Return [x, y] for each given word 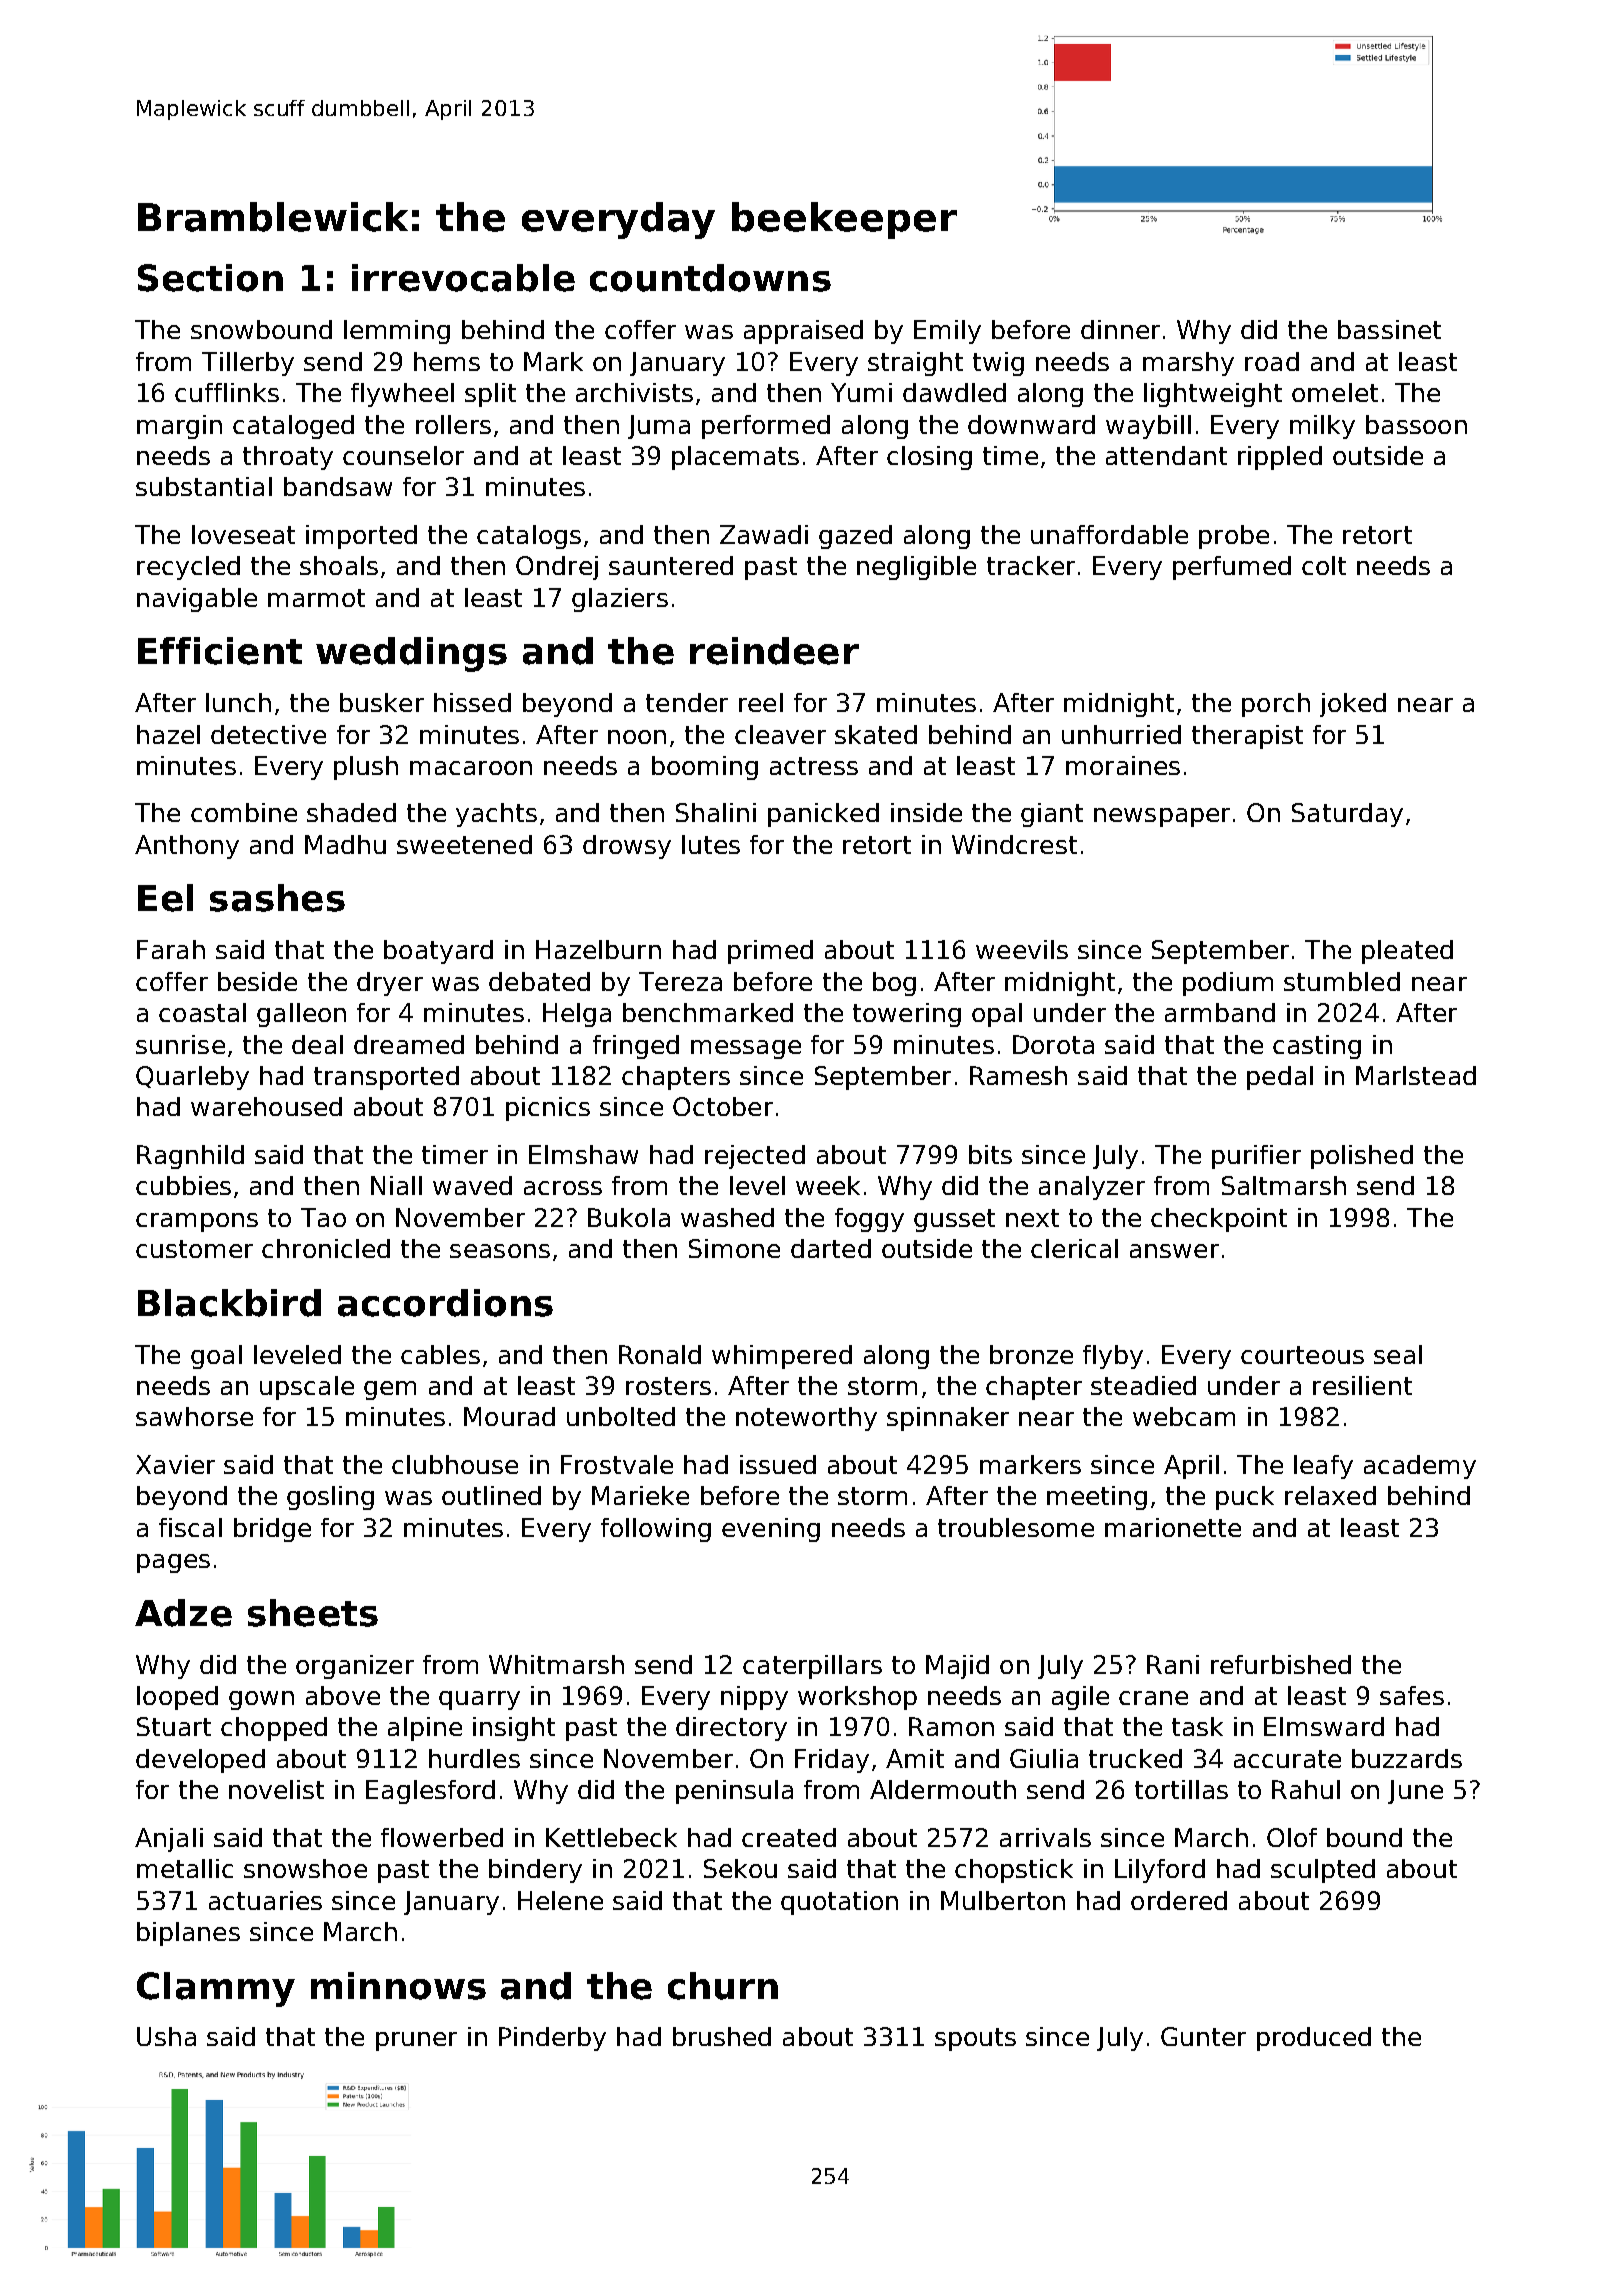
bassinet [1389, 329]
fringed [636, 1047]
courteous [1302, 1355]
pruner [416, 2041]
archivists [634, 392]
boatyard [438, 952]
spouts [975, 2039]
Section [210, 278]
